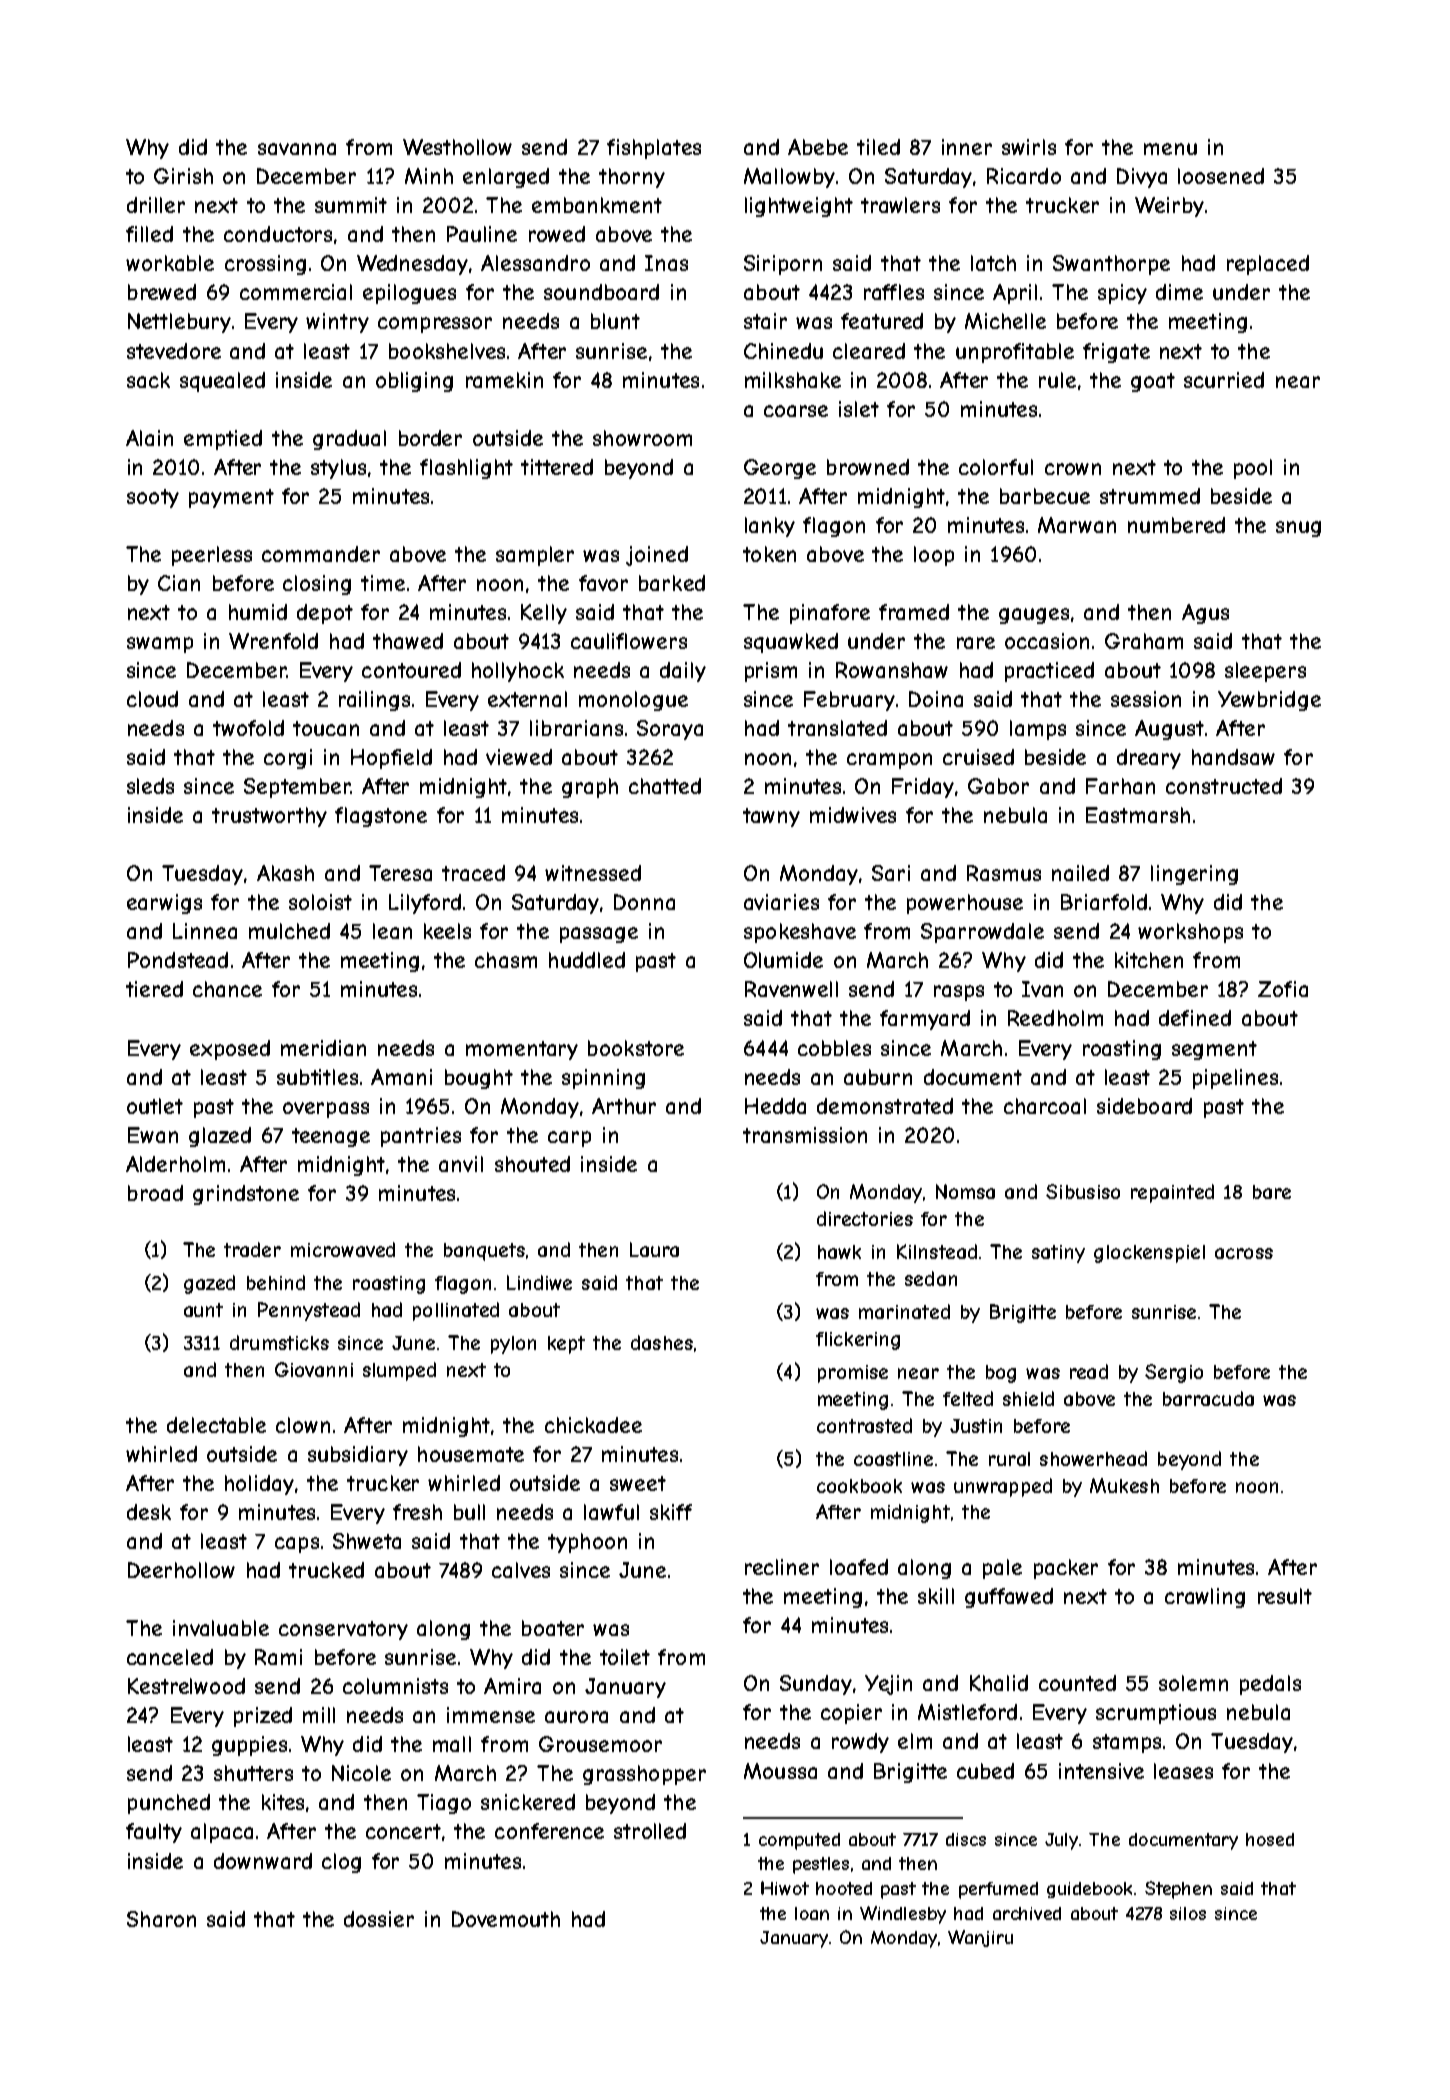 Image resolution: width=1450 pixels, height=2100 pixels. What do you see at coordinates (1265, 672) in the document?
I see `sleepers` at bounding box center [1265, 672].
